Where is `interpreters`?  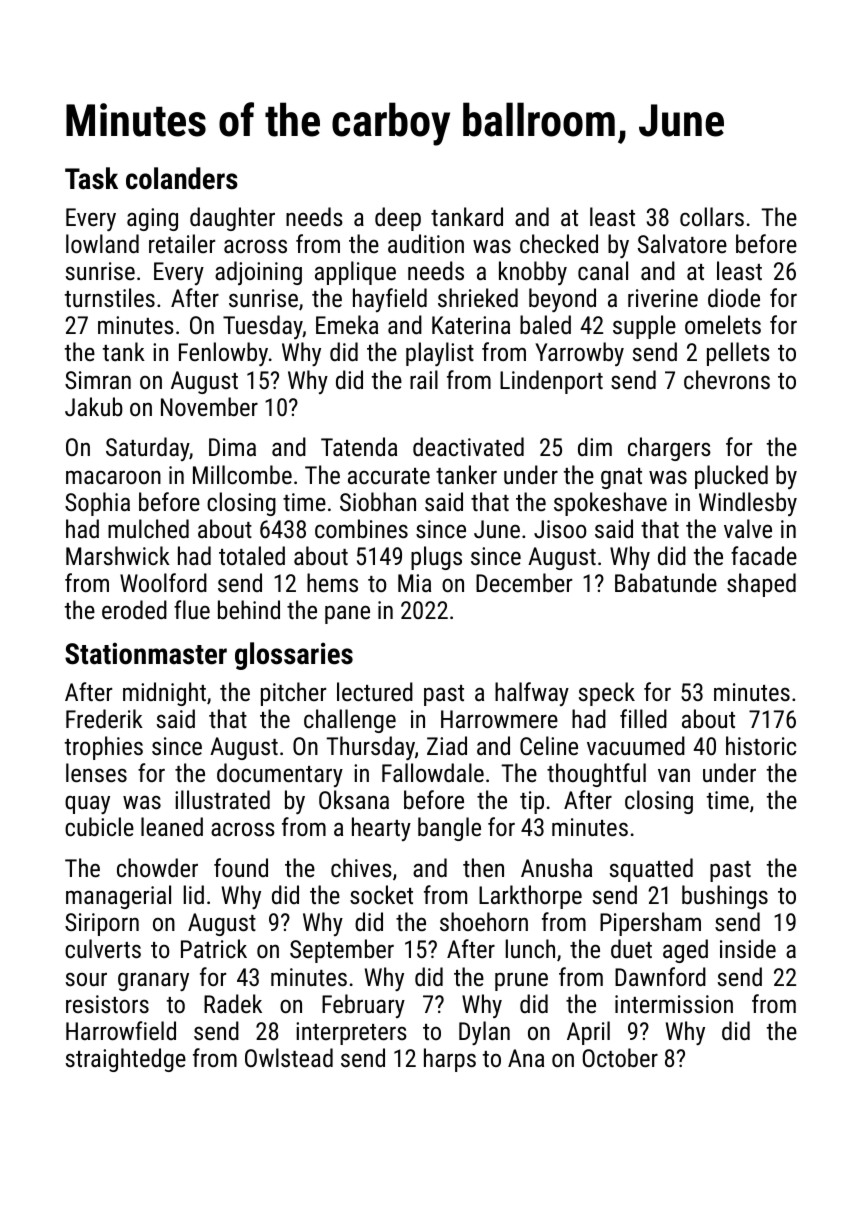 interpreters is located at coordinates (351, 1033).
